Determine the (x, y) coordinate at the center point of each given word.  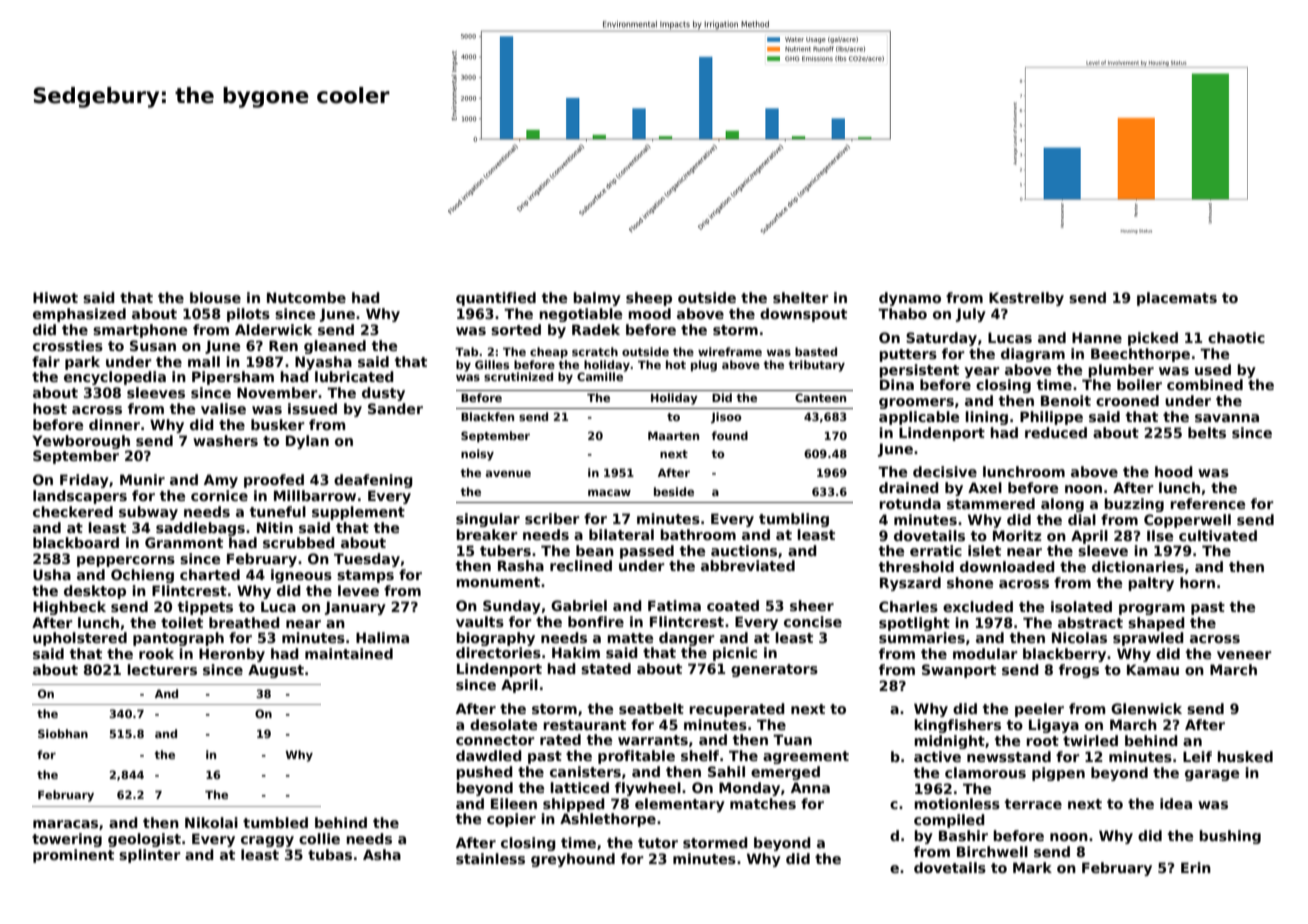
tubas (330, 854)
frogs (1079, 671)
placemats (1177, 299)
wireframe (730, 351)
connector (495, 740)
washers (225, 440)
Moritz (1017, 535)
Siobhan (63, 733)
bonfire (596, 621)
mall (204, 361)
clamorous (985, 772)
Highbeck (69, 608)
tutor (658, 843)
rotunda (910, 503)
